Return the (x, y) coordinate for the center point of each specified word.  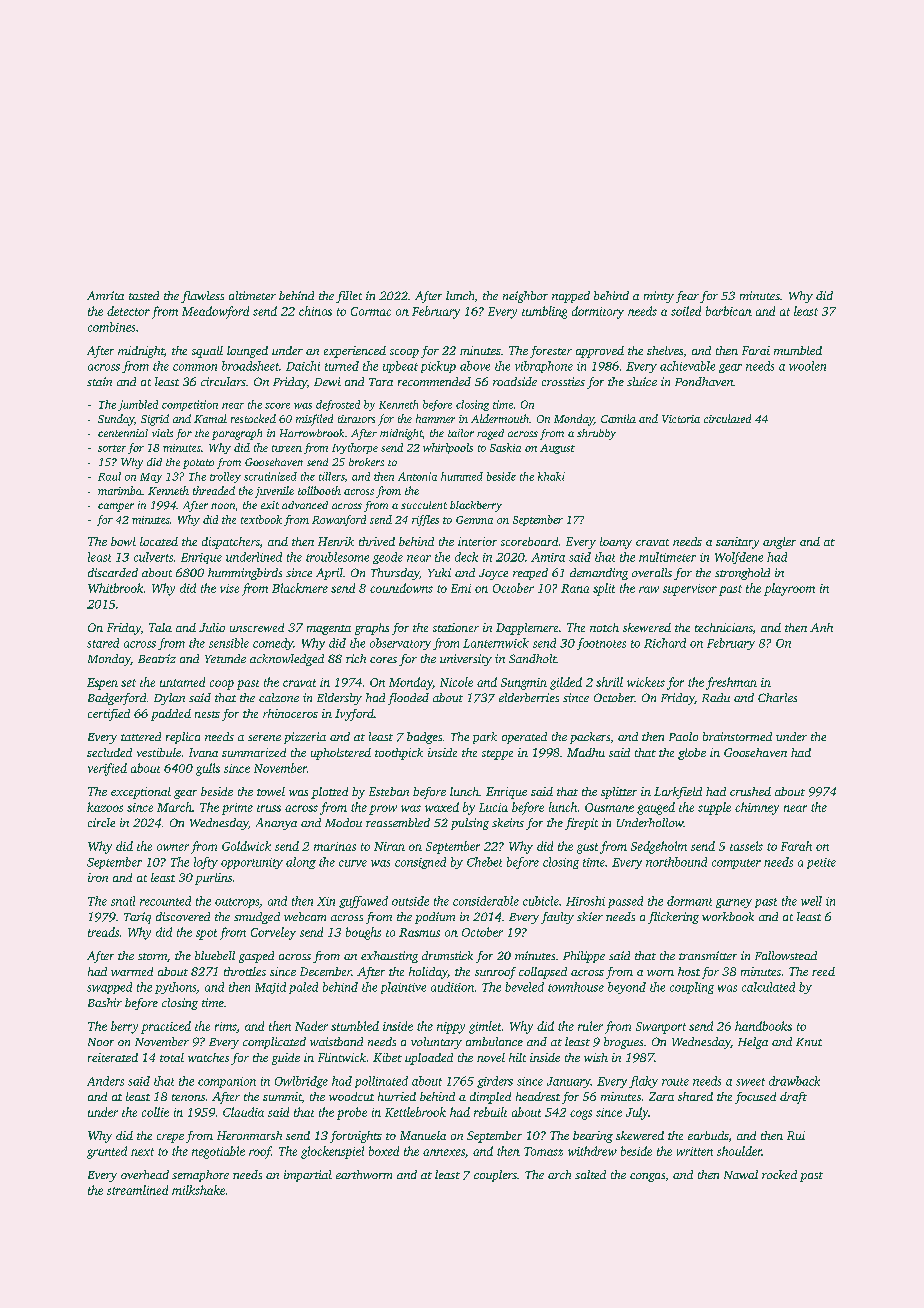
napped (571, 297)
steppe (497, 755)
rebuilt (490, 1112)
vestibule (159, 752)
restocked (253, 418)
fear (687, 297)
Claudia (243, 1112)
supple (714, 808)
